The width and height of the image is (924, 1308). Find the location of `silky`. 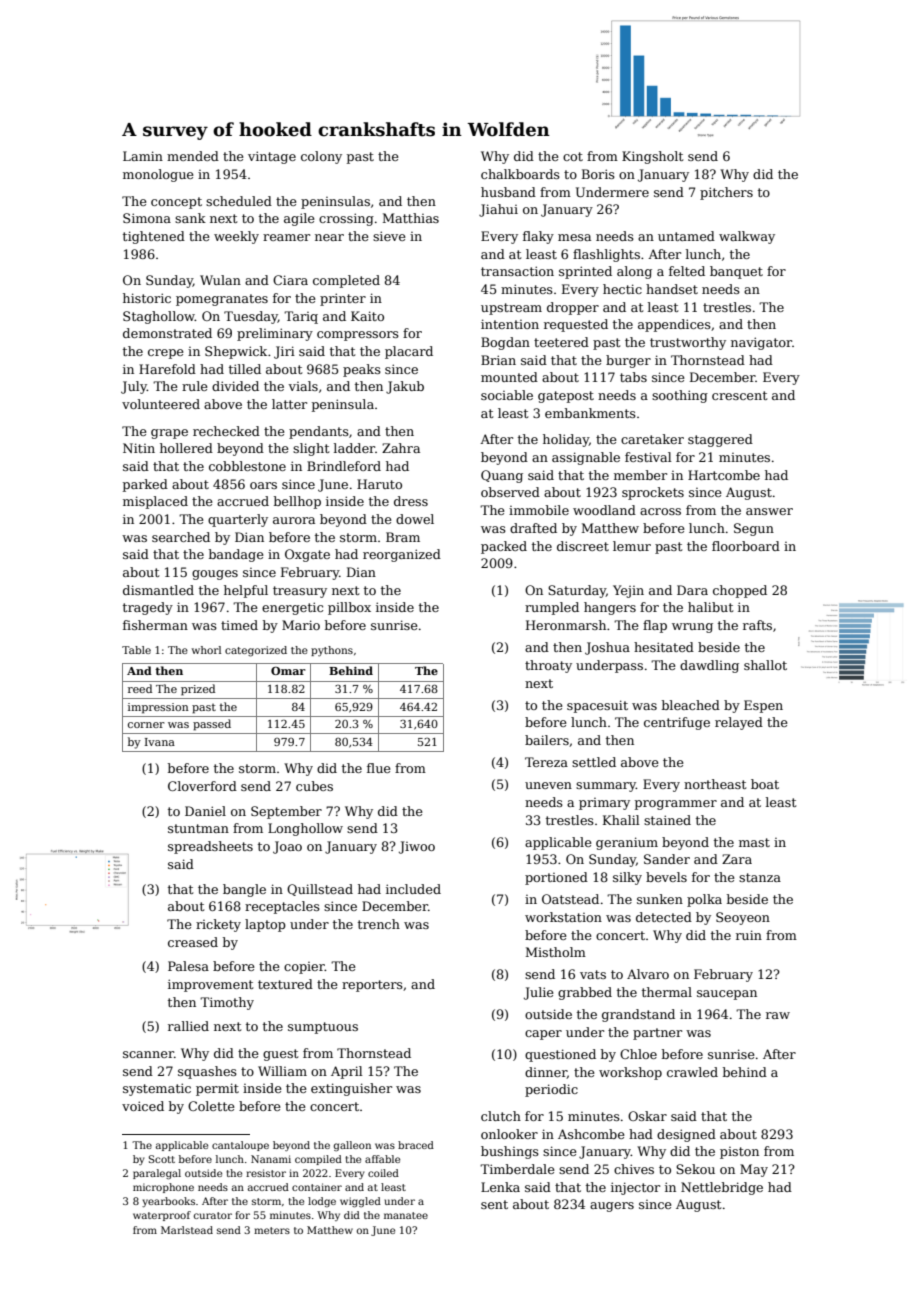

silky is located at coordinates (627, 878).
